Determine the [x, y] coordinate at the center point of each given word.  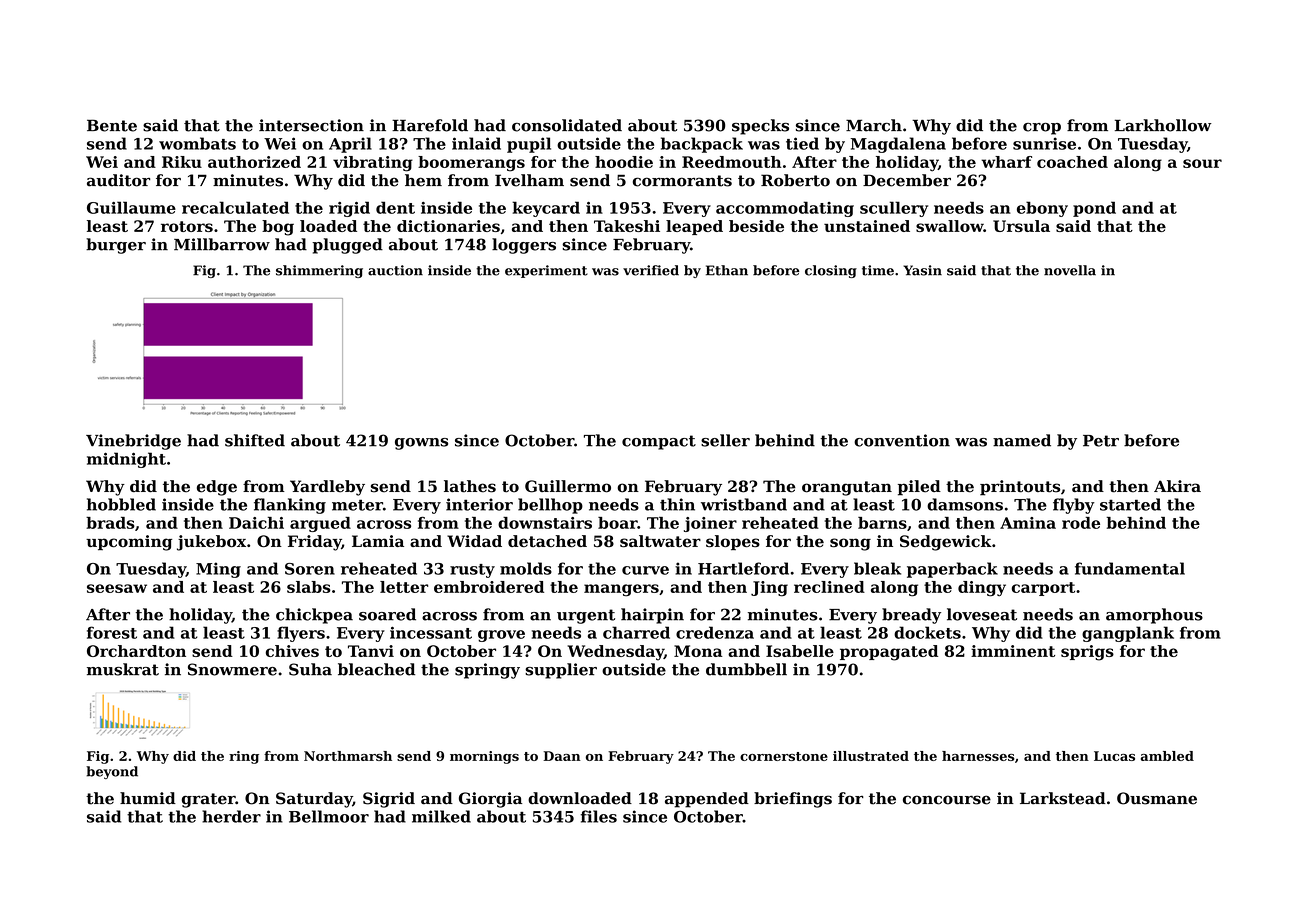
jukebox [211, 543]
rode [1081, 523]
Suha [310, 669]
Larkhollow [1163, 125]
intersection [311, 125]
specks [760, 127]
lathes [470, 486]
